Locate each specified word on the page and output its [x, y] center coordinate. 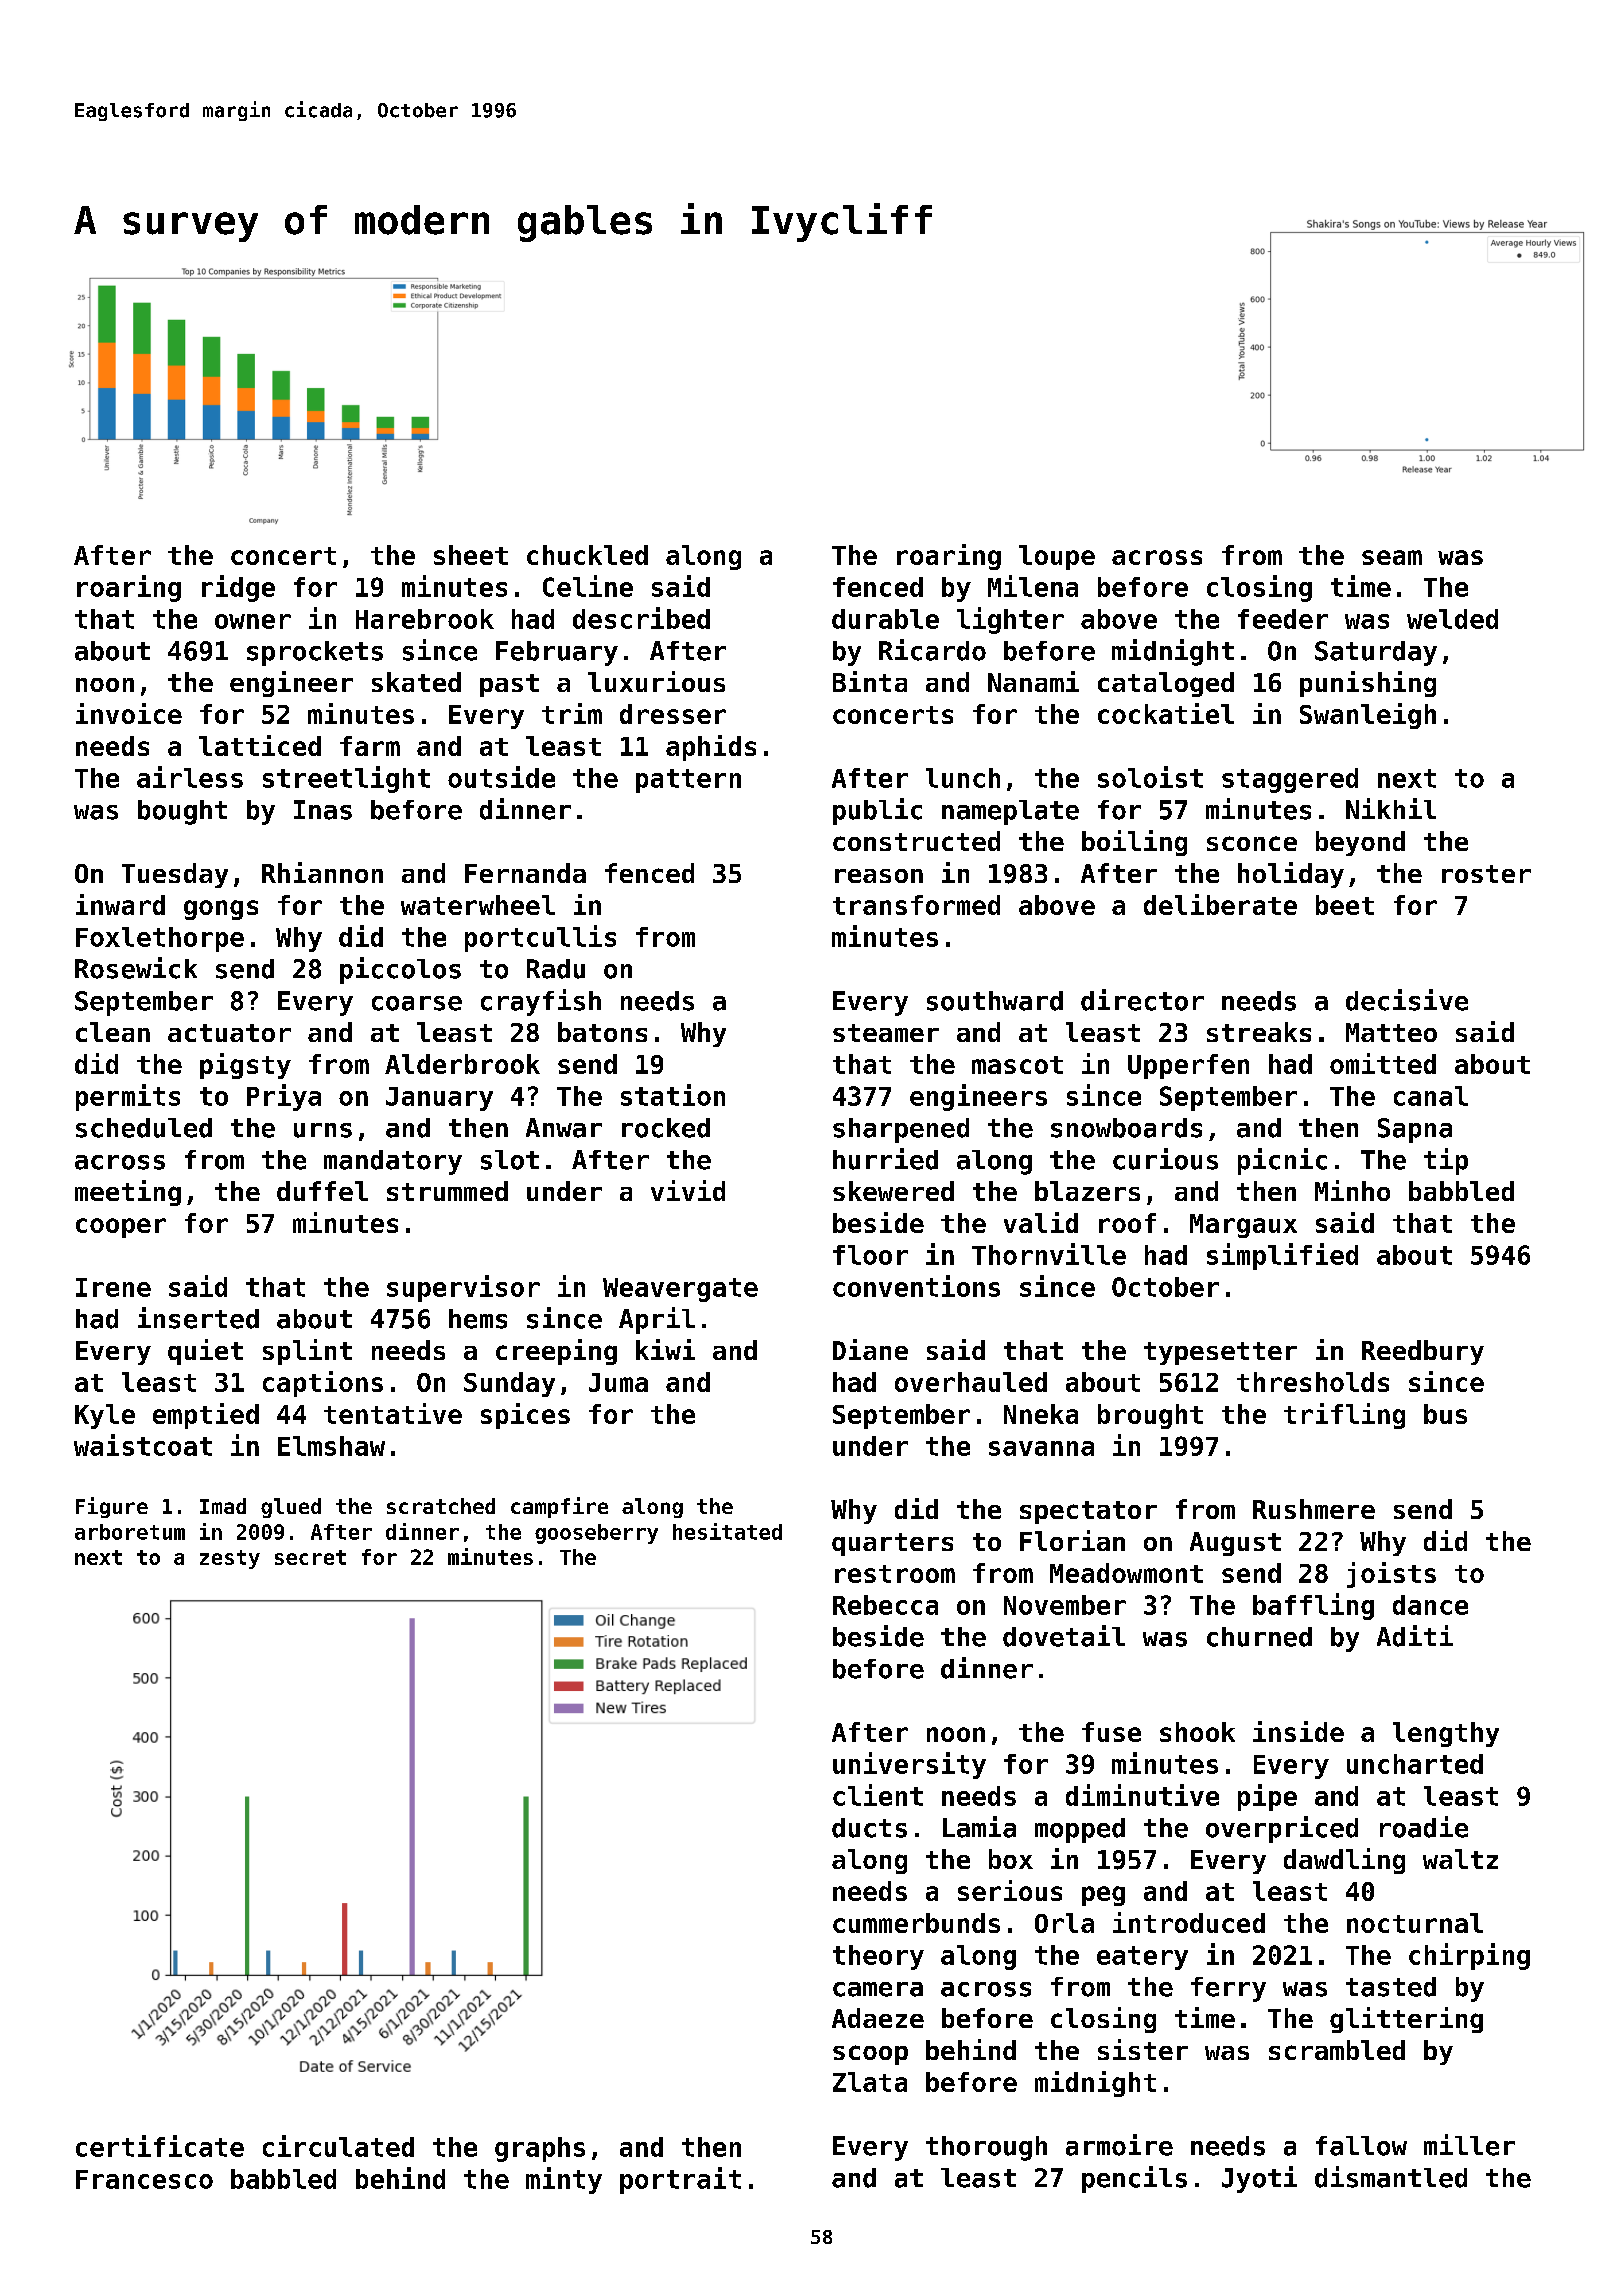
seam [1392, 557]
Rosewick [136, 968]
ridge [238, 588]
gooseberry [596, 1534]
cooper [121, 1228]
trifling [1344, 1416]
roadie [1424, 1827]
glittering [1406, 2020]
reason [879, 876]
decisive [1407, 1000]
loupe [1057, 557]
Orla [1064, 1923]
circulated [338, 2146]
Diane [870, 1349]
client [878, 1795]
